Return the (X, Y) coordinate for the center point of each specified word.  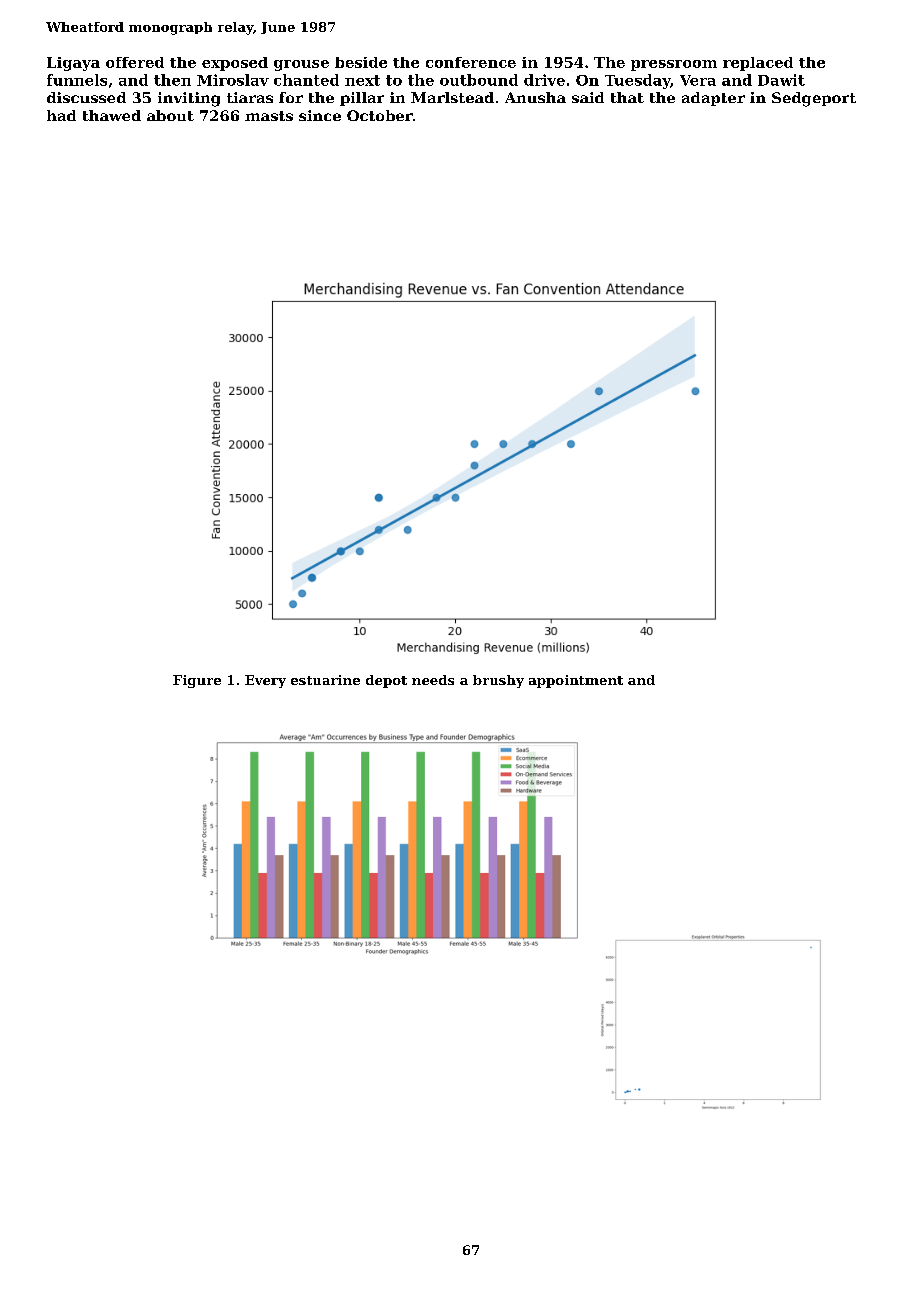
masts (269, 116)
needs (433, 680)
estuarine (325, 680)
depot (386, 681)
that (627, 97)
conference (471, 62)
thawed (112, 115)
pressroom (674, 65)
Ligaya (73, 64)
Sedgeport (814, 99)
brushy (498, 681)
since (320, 115)
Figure (197, 681)
